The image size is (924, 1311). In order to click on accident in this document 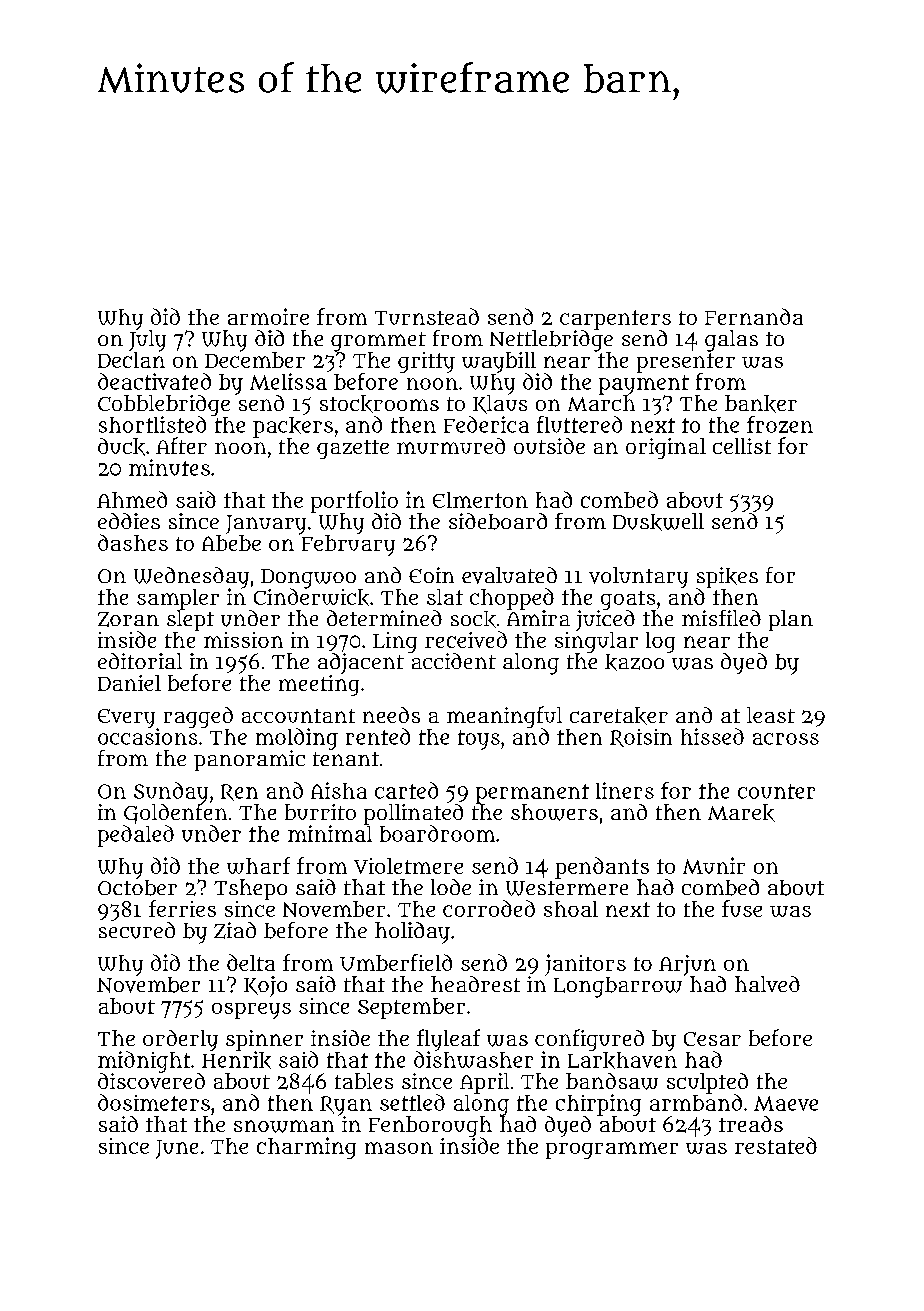, I will do `click(454, 661)`.
